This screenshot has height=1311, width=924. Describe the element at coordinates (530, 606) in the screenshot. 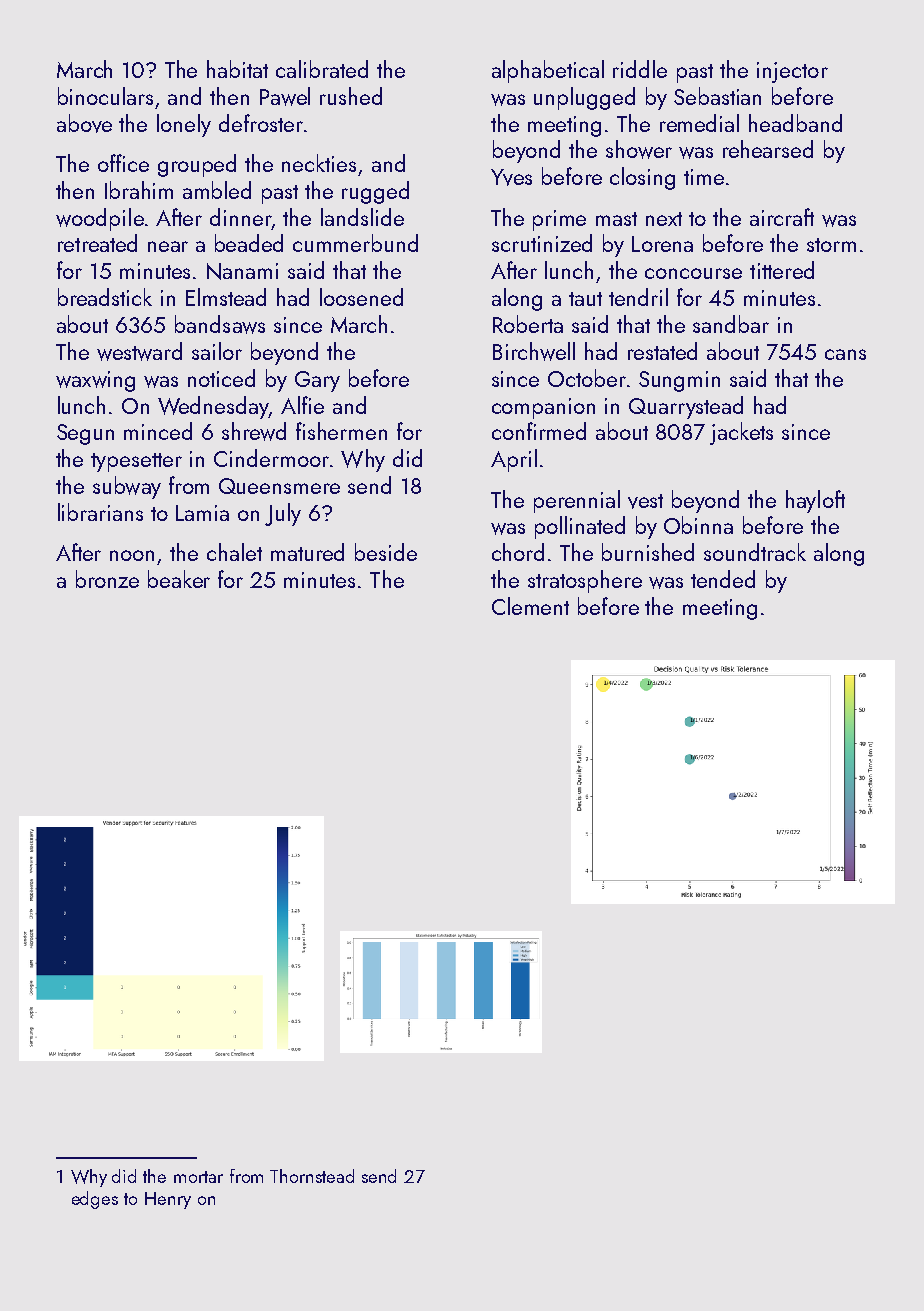

I see `Clement` at that location.
